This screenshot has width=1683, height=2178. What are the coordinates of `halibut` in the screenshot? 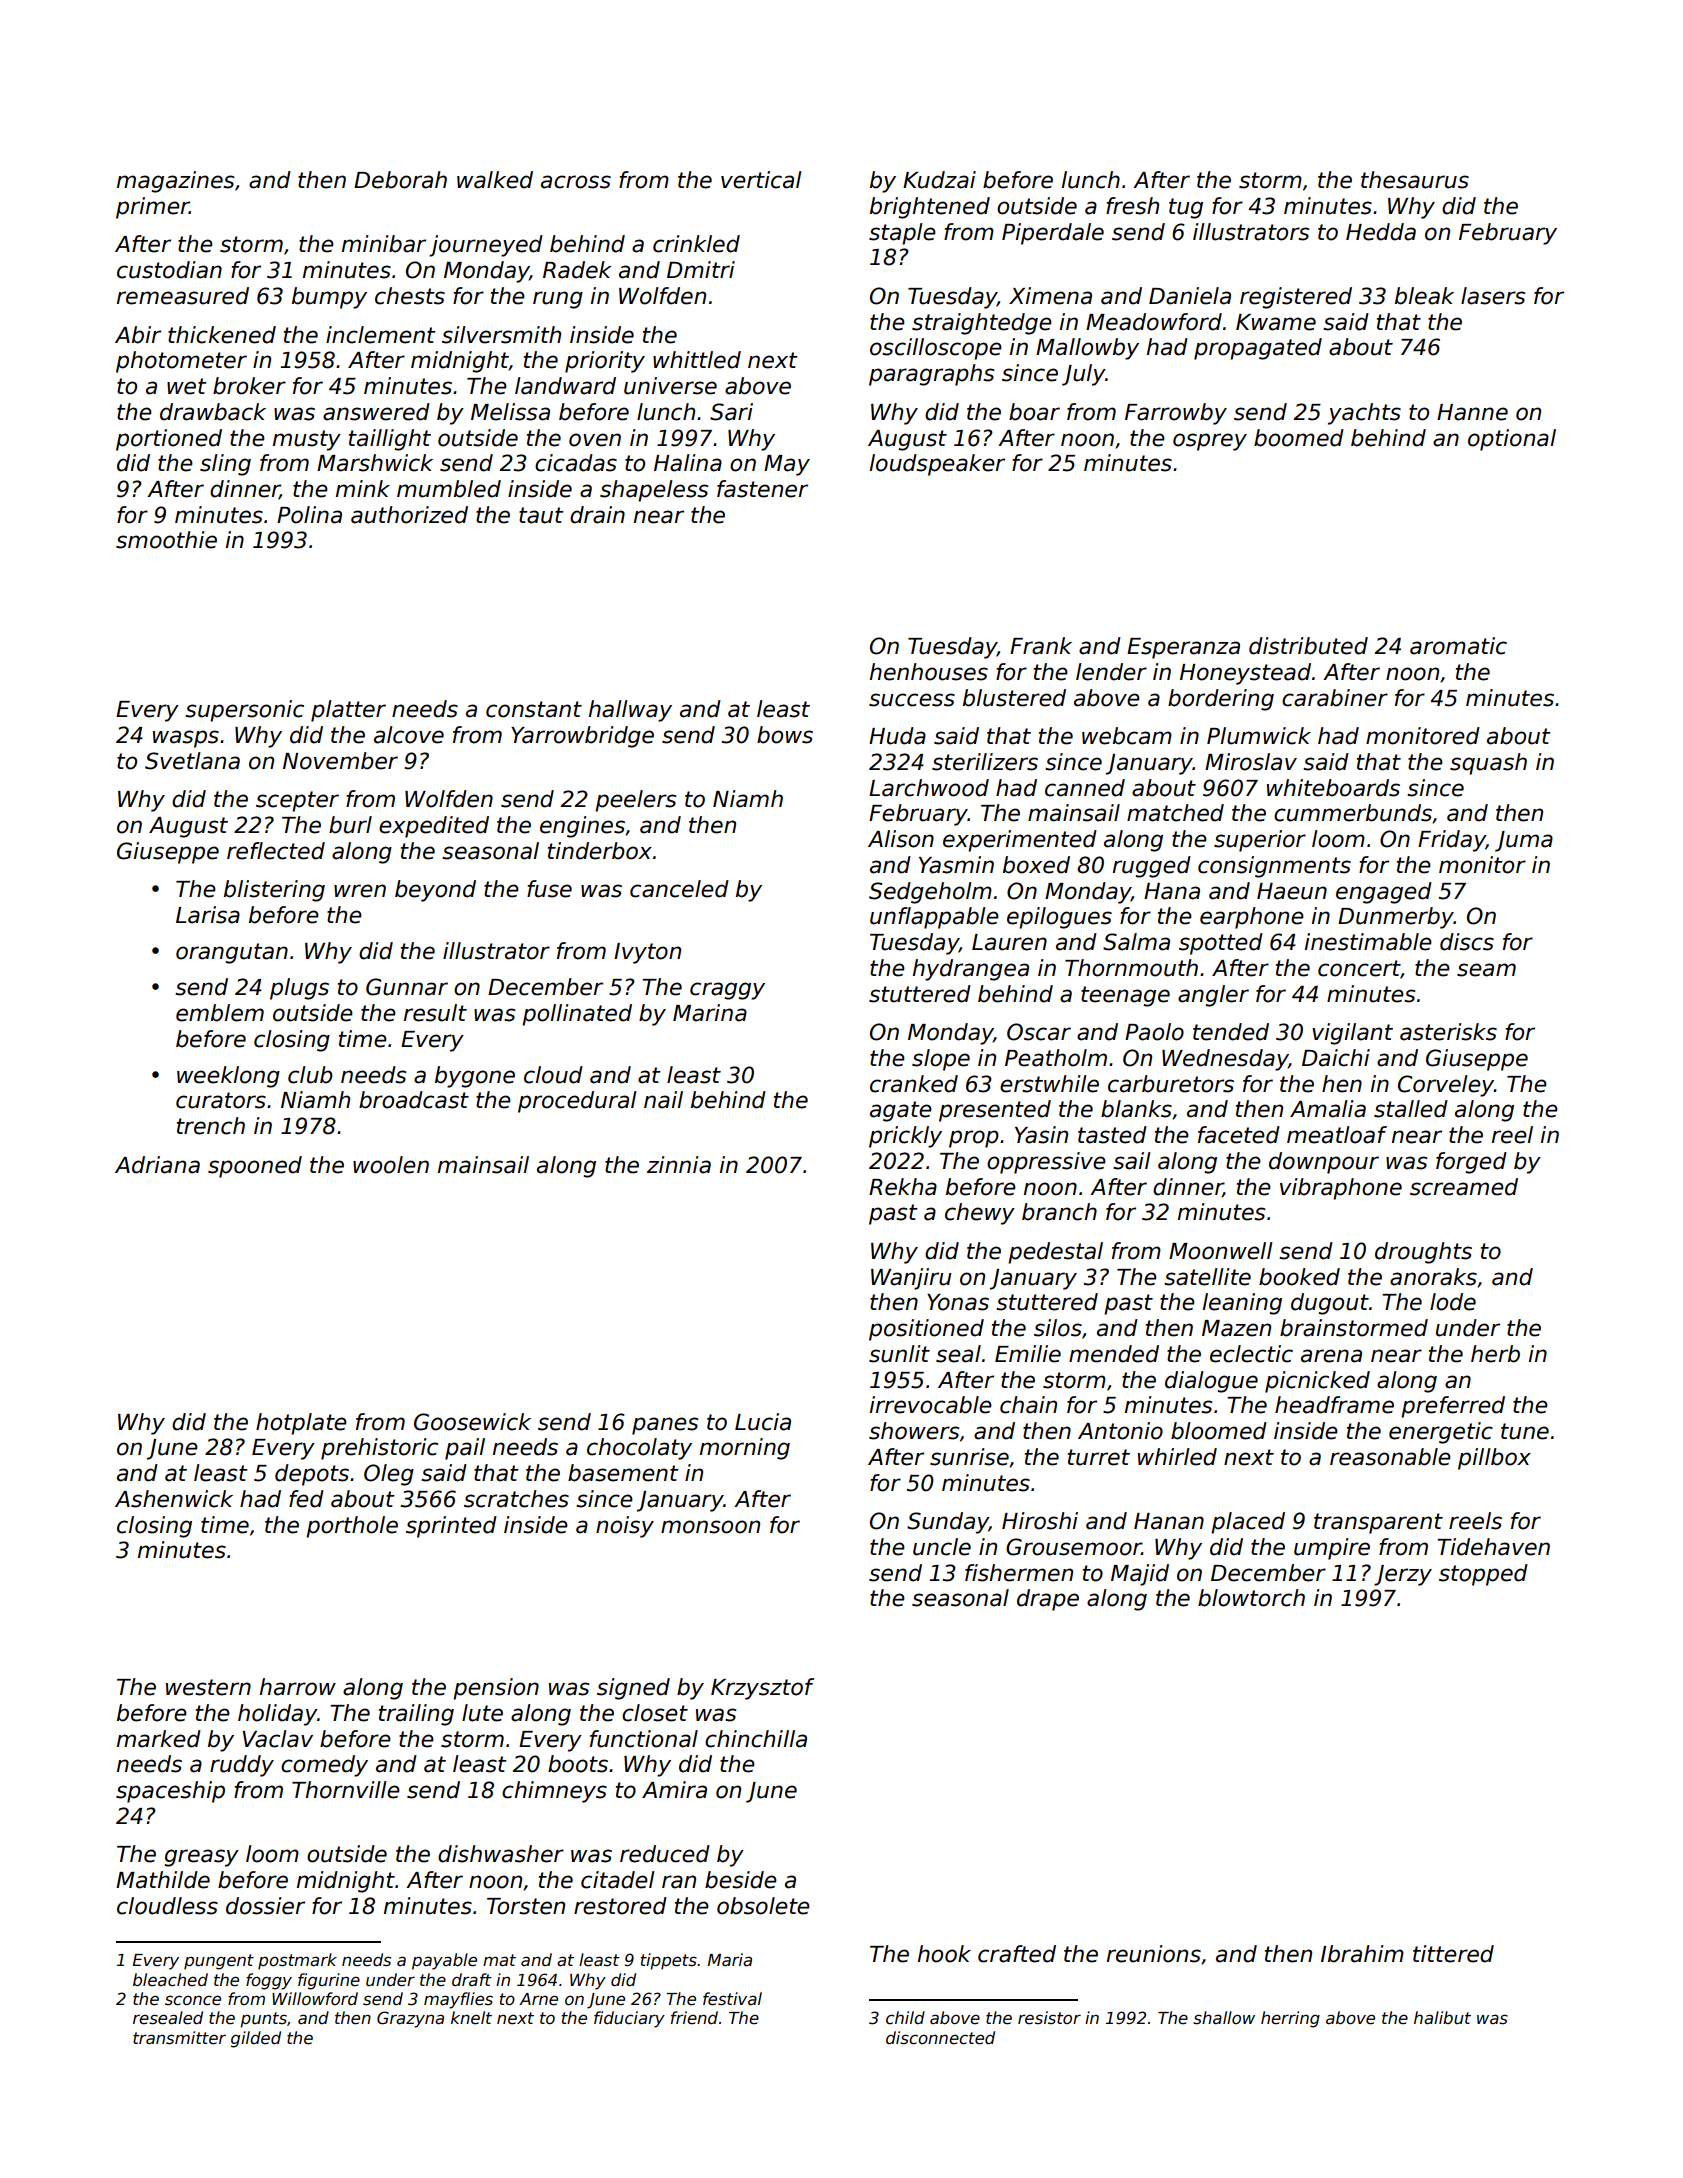 It's located at (1442, 2018).
